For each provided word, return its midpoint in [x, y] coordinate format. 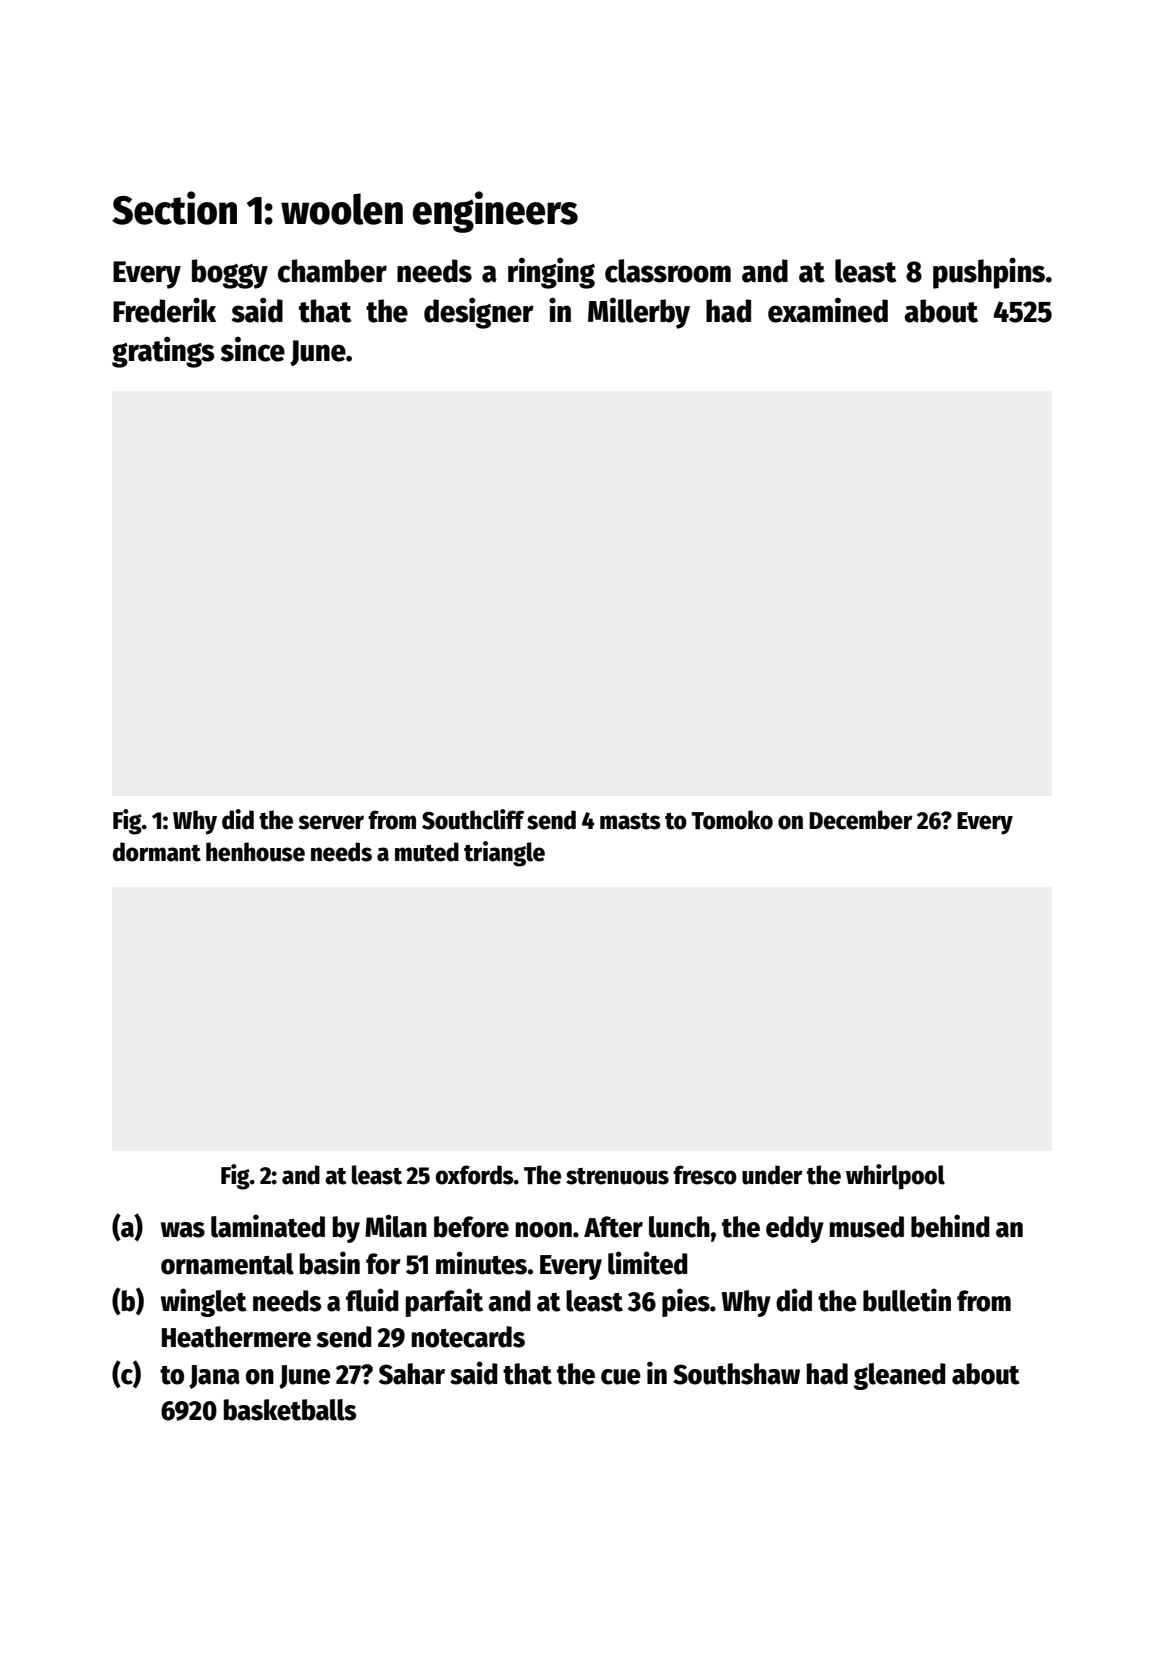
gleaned [900, 1376]
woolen [342, 209]
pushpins [989, 273]
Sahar [412, 1374]
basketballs [290, 1410]
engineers [495, 212]
